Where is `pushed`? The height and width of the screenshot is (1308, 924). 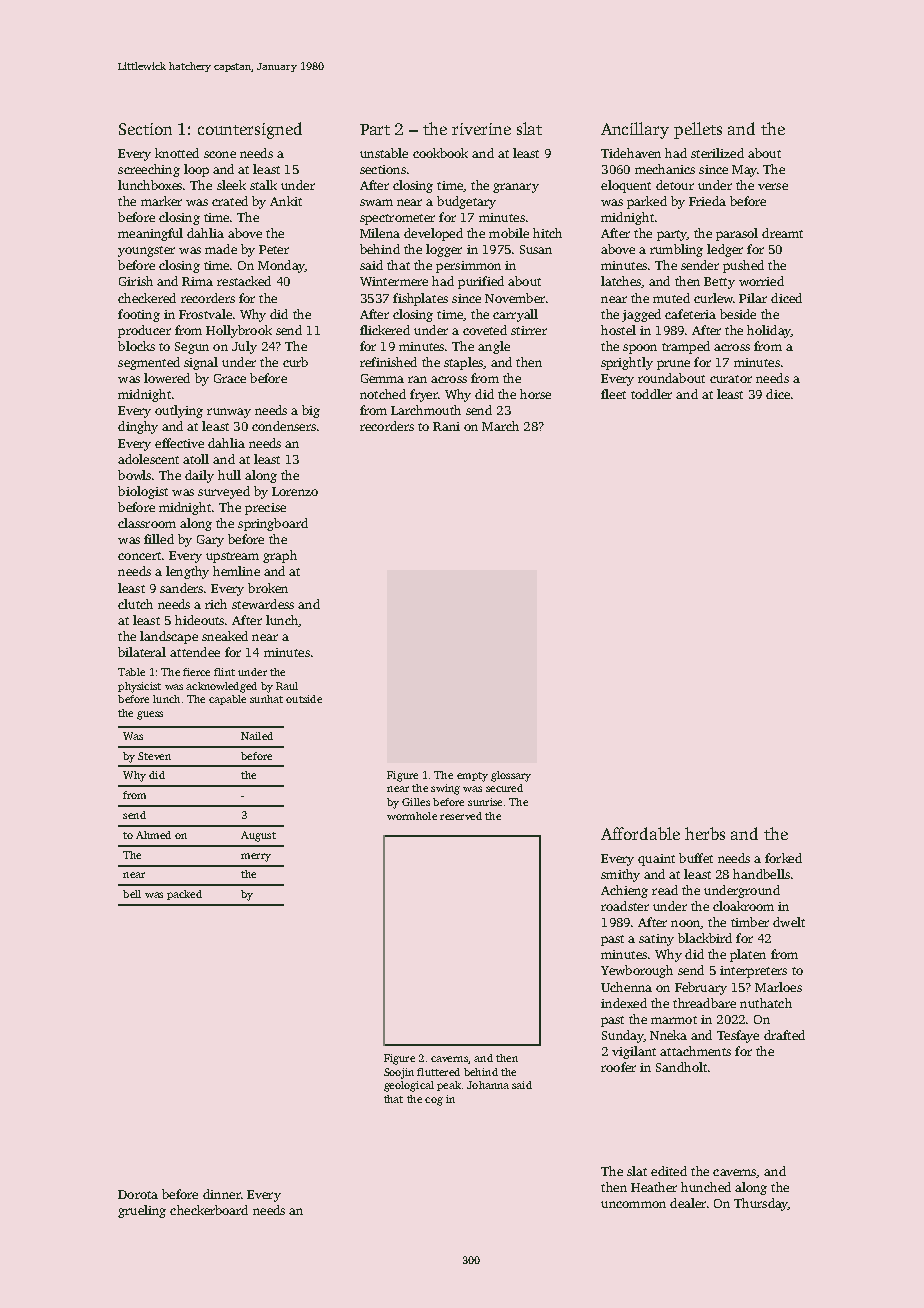 pushed is located at coordinates (743, 266).
